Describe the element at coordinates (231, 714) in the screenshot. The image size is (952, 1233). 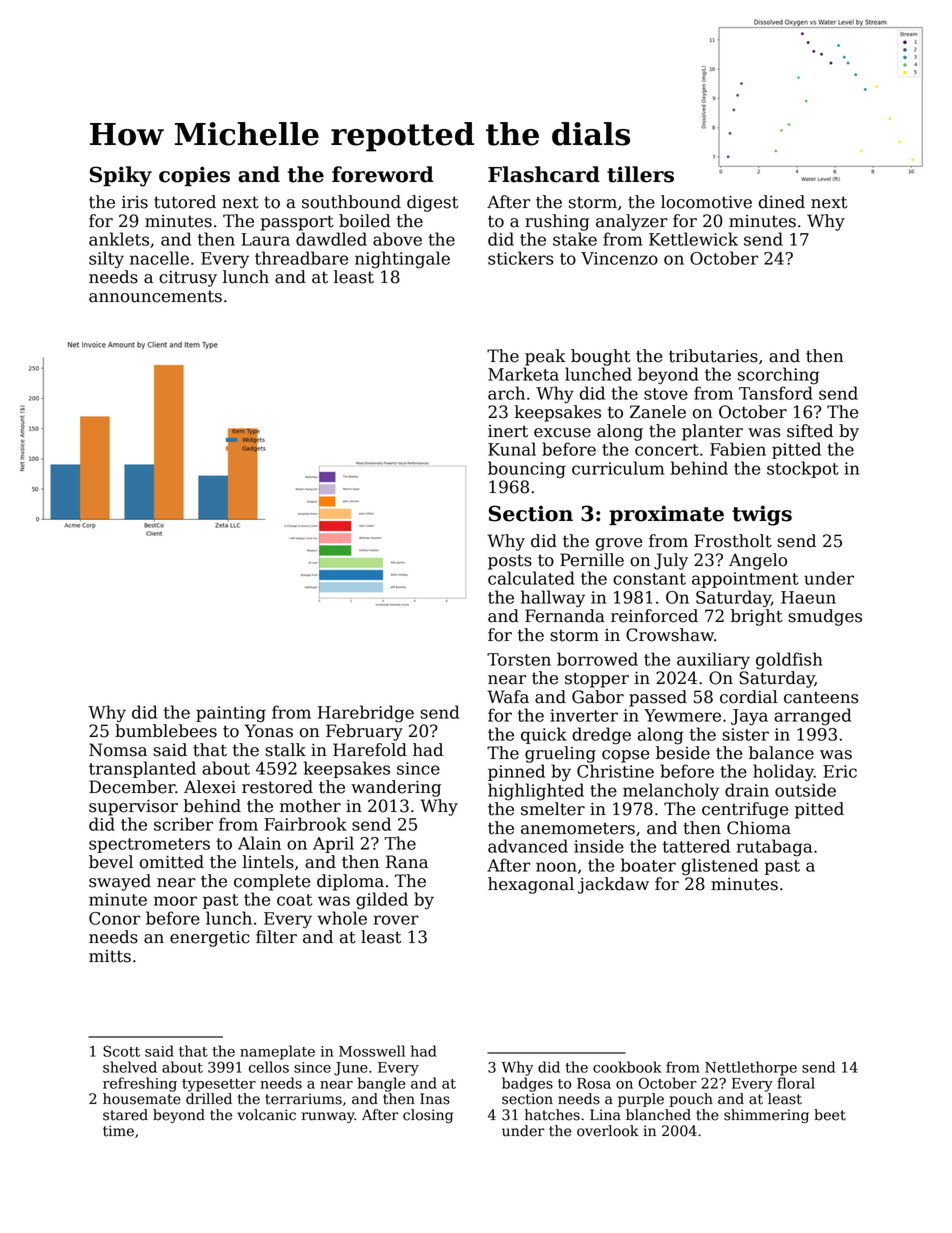
I see `painting` at that location.
